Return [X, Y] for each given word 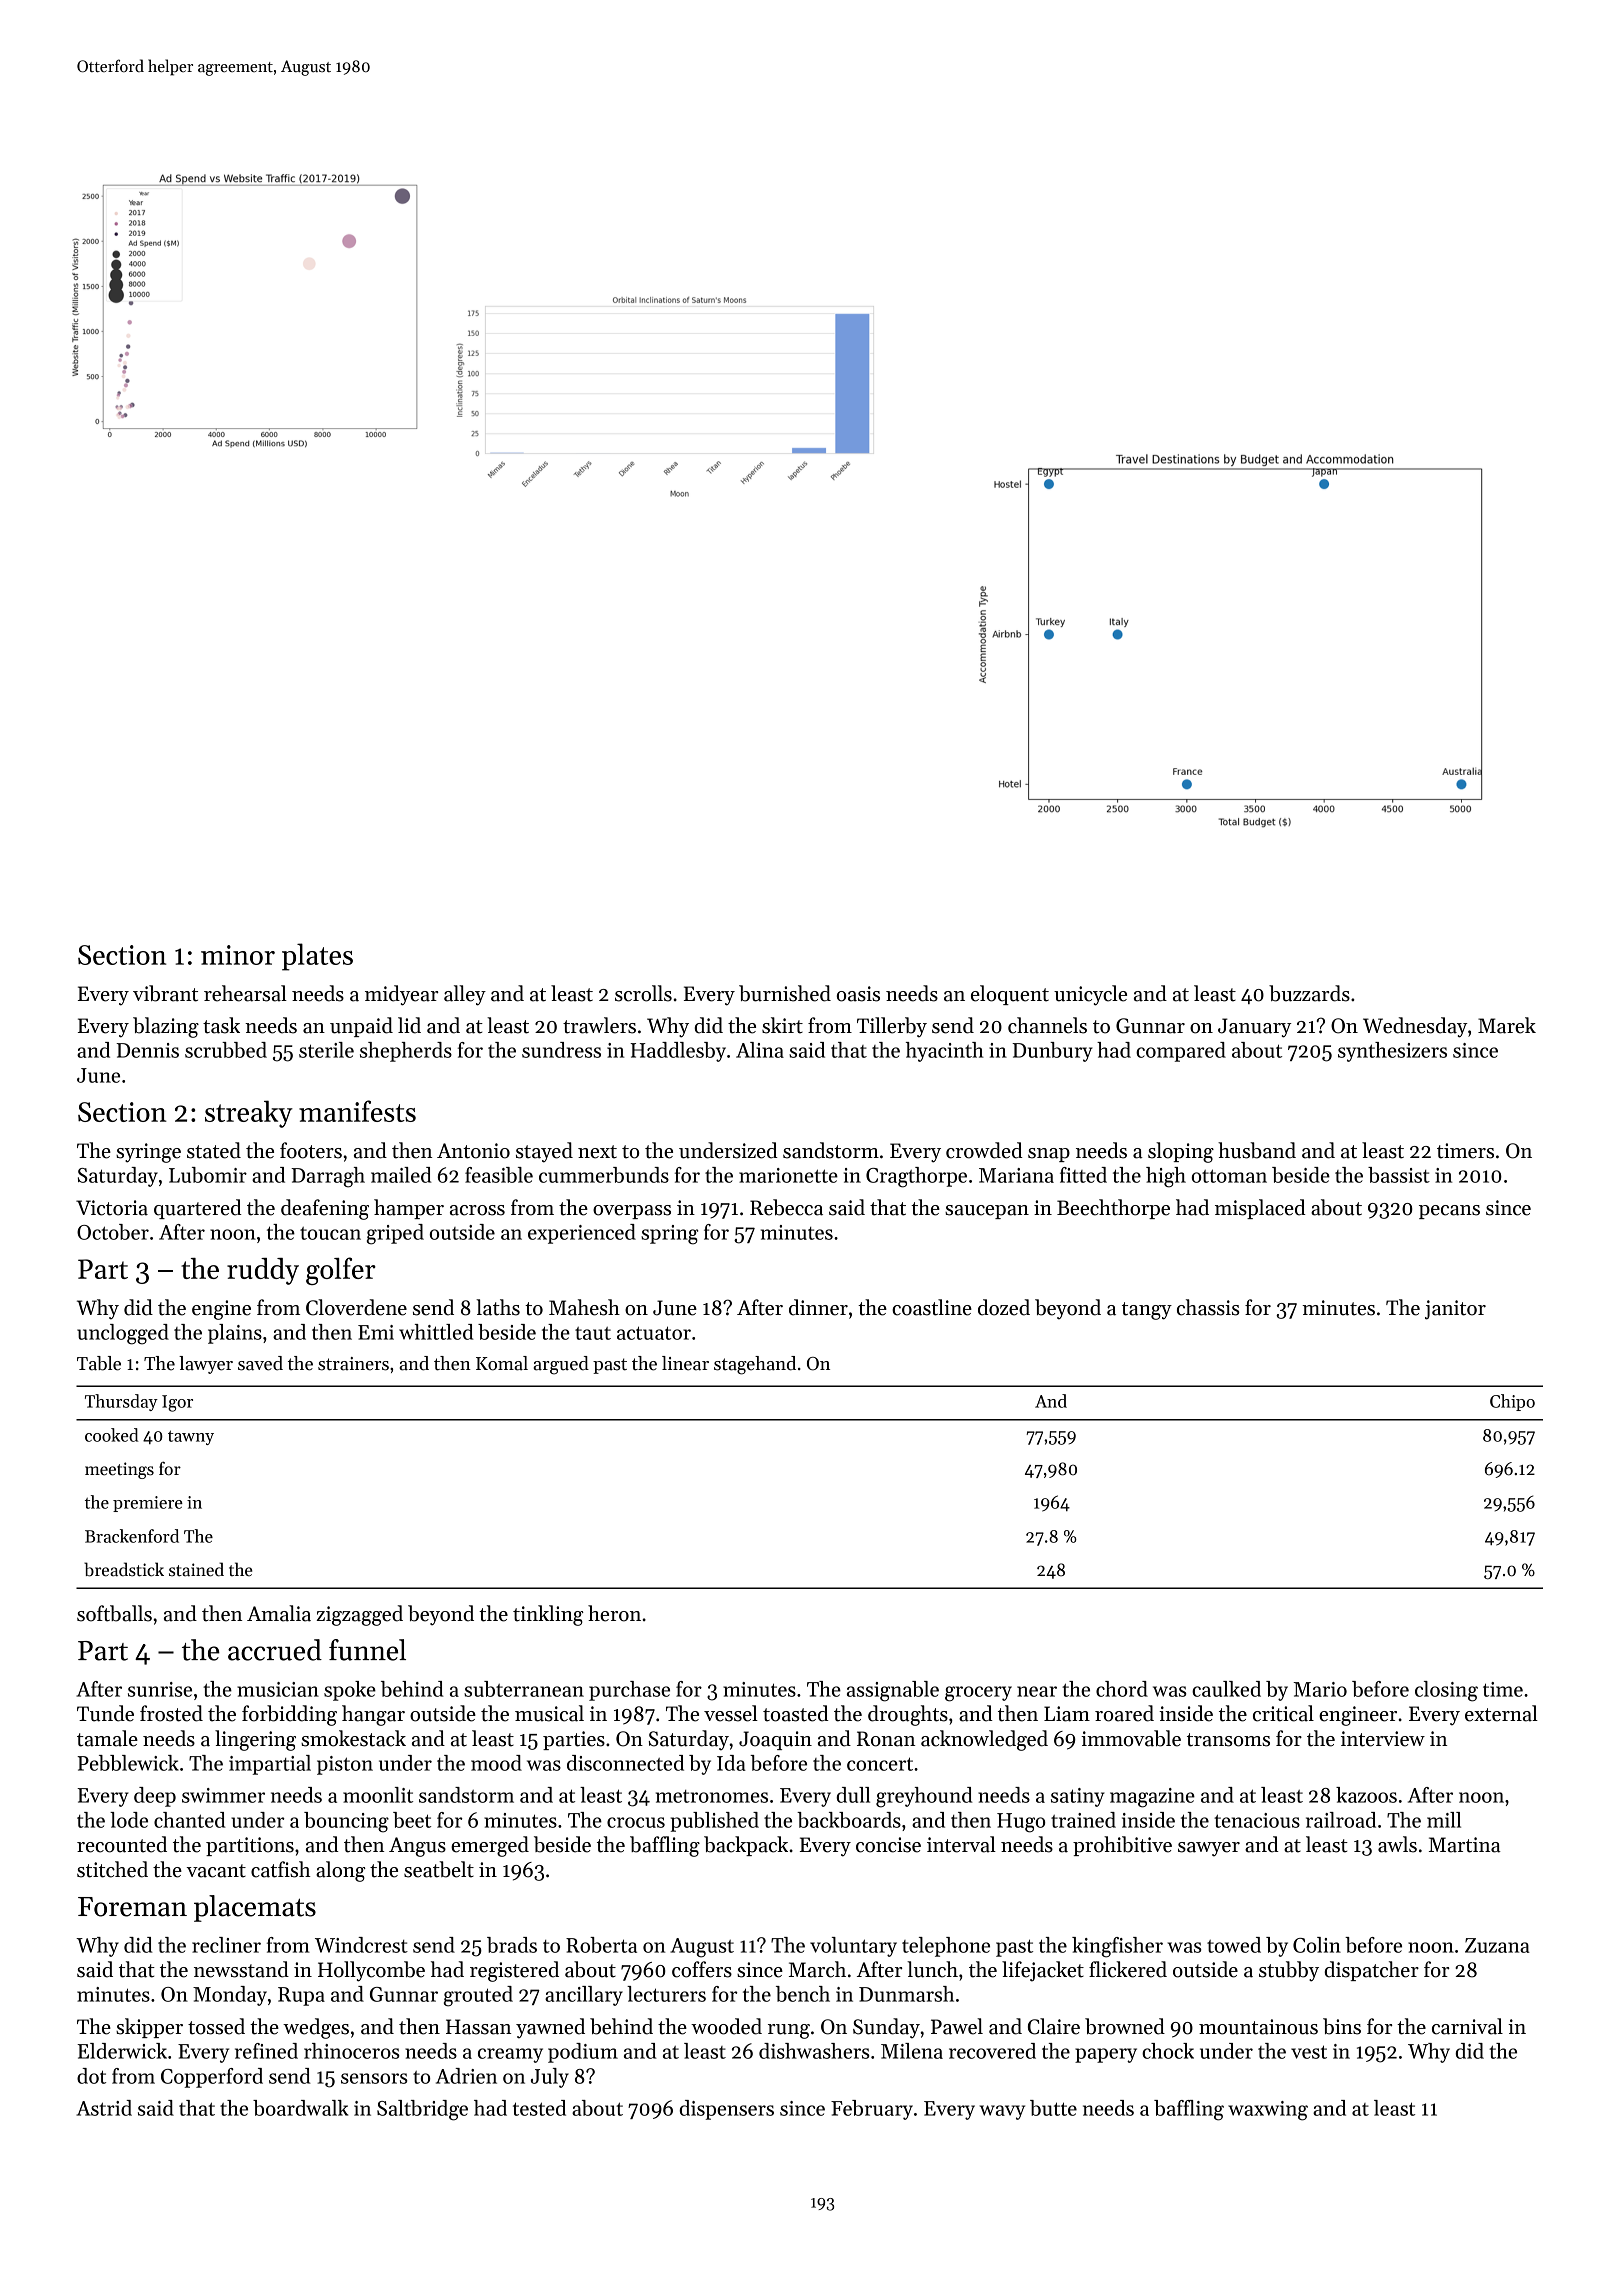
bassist [1399, 1175]
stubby [1289, 1971]
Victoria [112, 1208]
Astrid [104, 2108]
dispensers [726, 2110]
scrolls [643, 993]
